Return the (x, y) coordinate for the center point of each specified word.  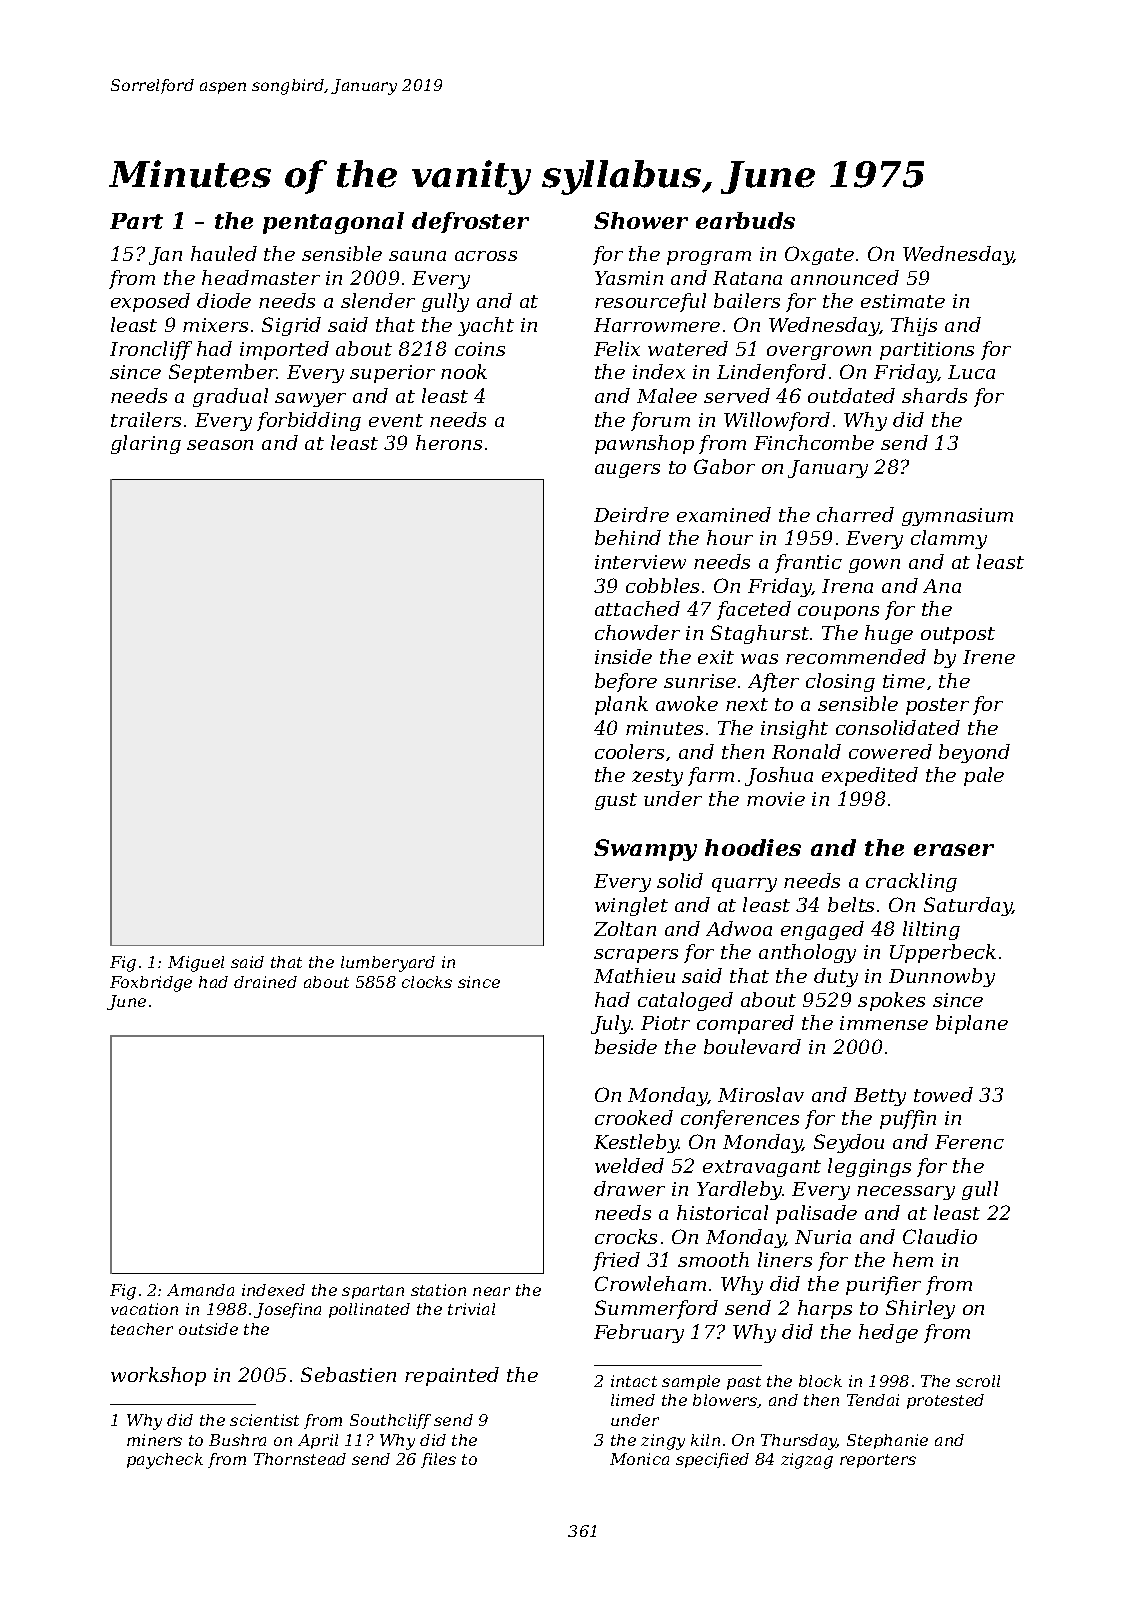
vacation (144, 1309)
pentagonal (333, 223)
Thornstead (300, 1459)
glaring (146, 444)
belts (851, 904)
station (438, 1290)
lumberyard (388, 964)
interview (640, 562)
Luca (971, 372)
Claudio (940, 1236)
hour (730, 537)
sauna (417, 256)
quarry (744, 885)
